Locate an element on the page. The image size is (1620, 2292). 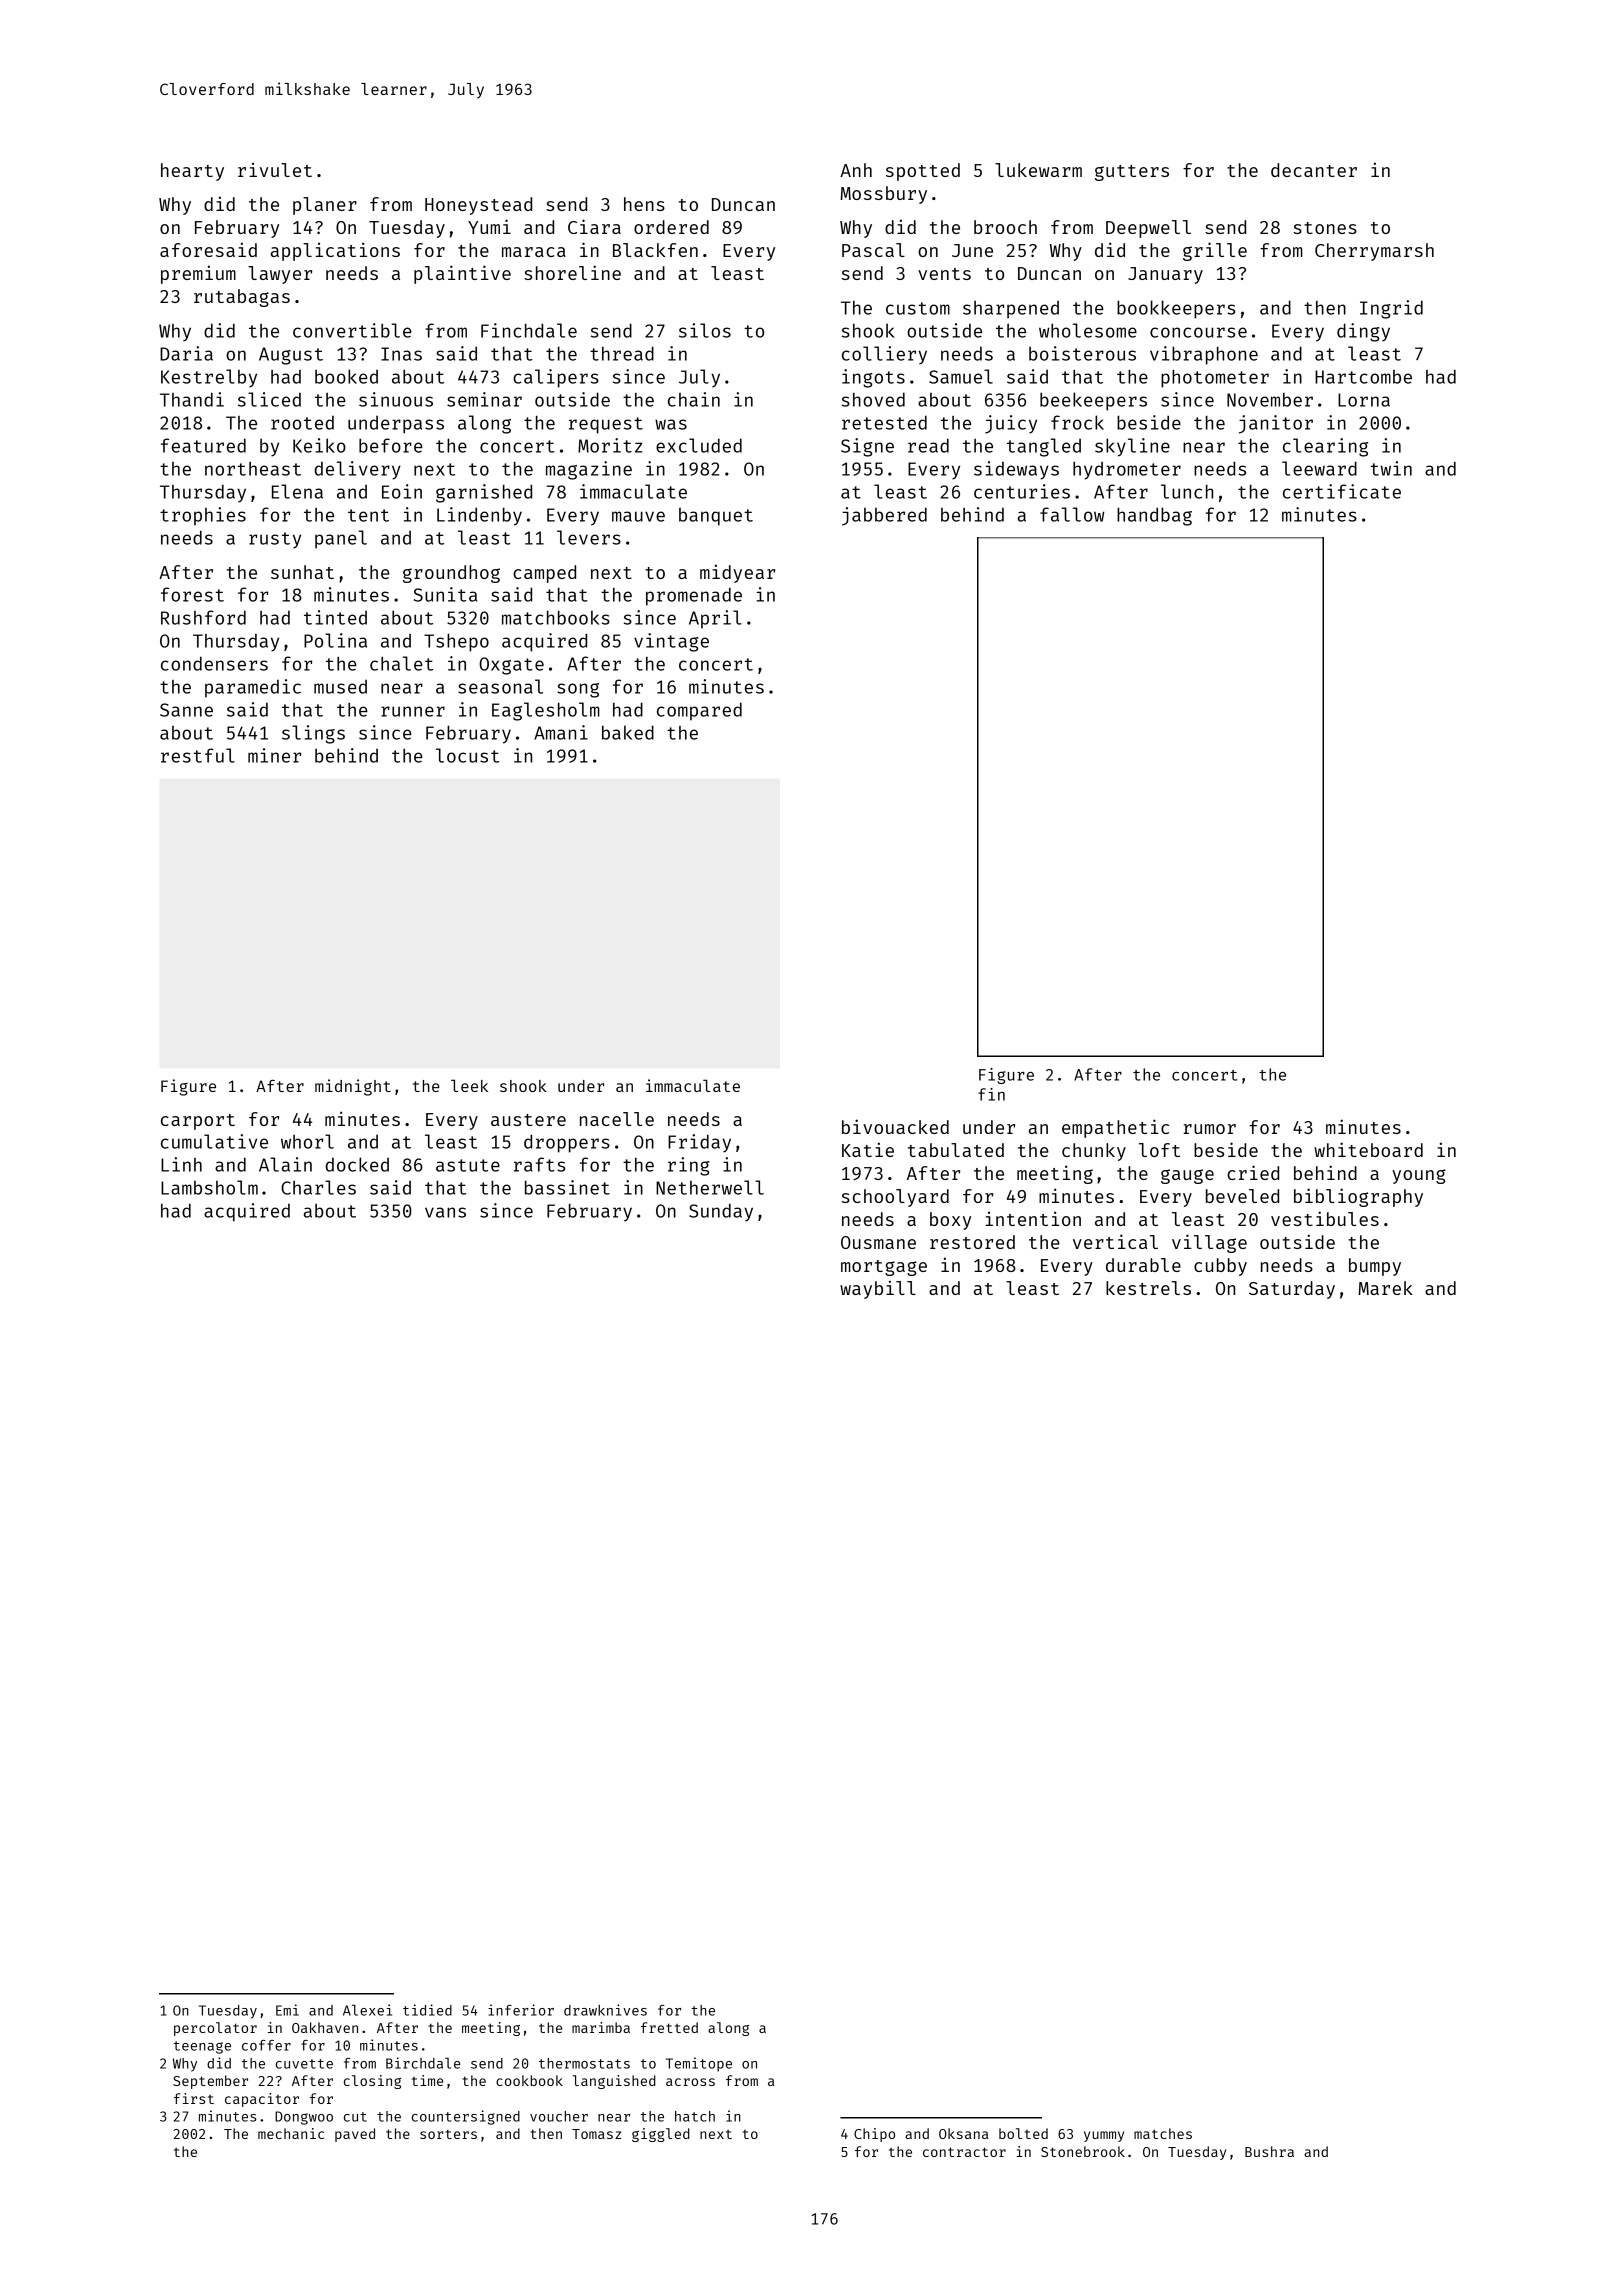
waybill is located at coordinates (878, 1289).
